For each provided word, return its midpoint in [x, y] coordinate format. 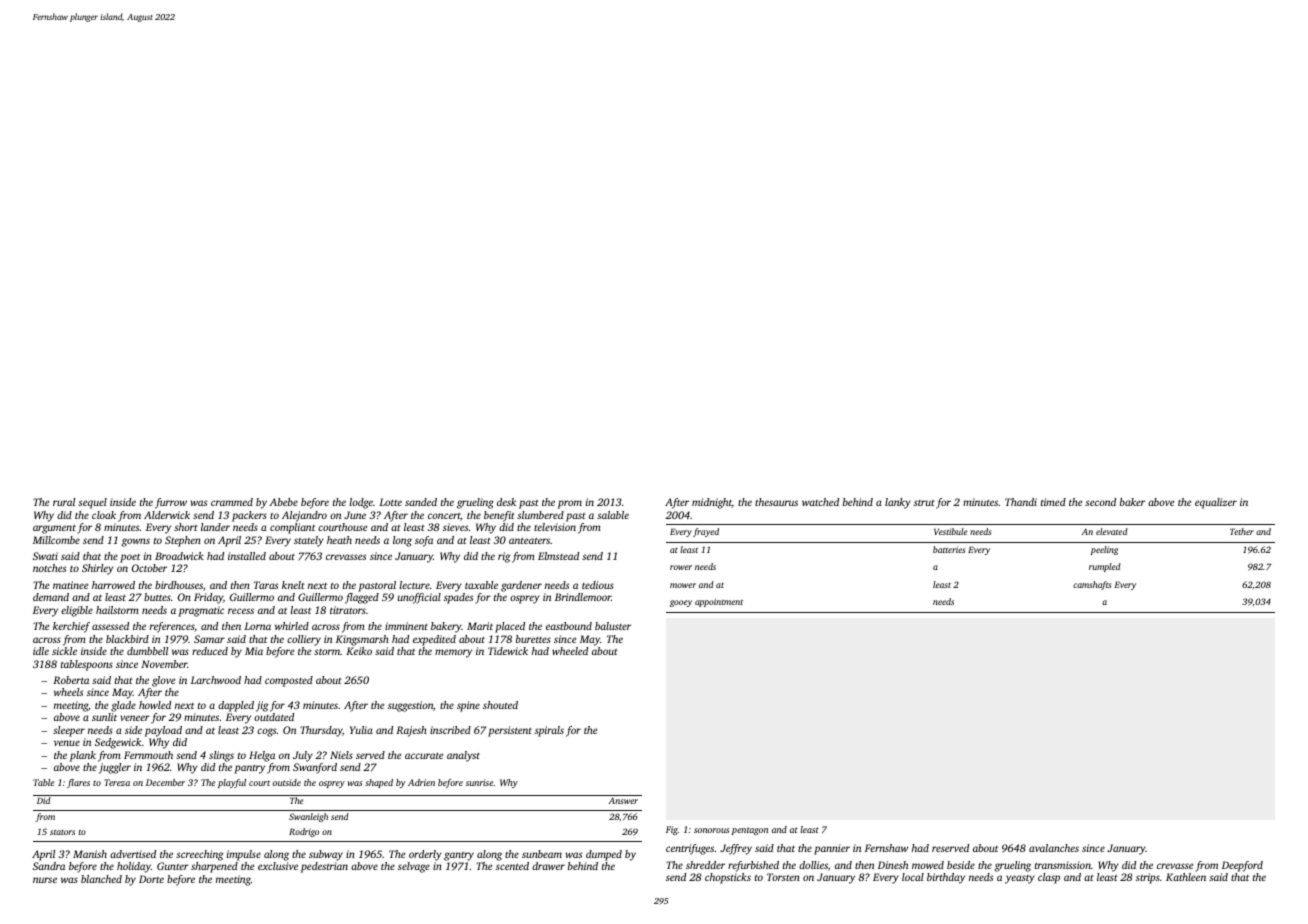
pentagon [750, 831]
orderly [425, 855]
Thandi [1021, 502]
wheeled [570, 651]
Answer [623, 800]
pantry [249, 769]
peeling [1104, 550]
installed [247, 556]
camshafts [1092, 585]
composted [289, 681]
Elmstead [558, 556]
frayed [706, 532]
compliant [292, 528]
